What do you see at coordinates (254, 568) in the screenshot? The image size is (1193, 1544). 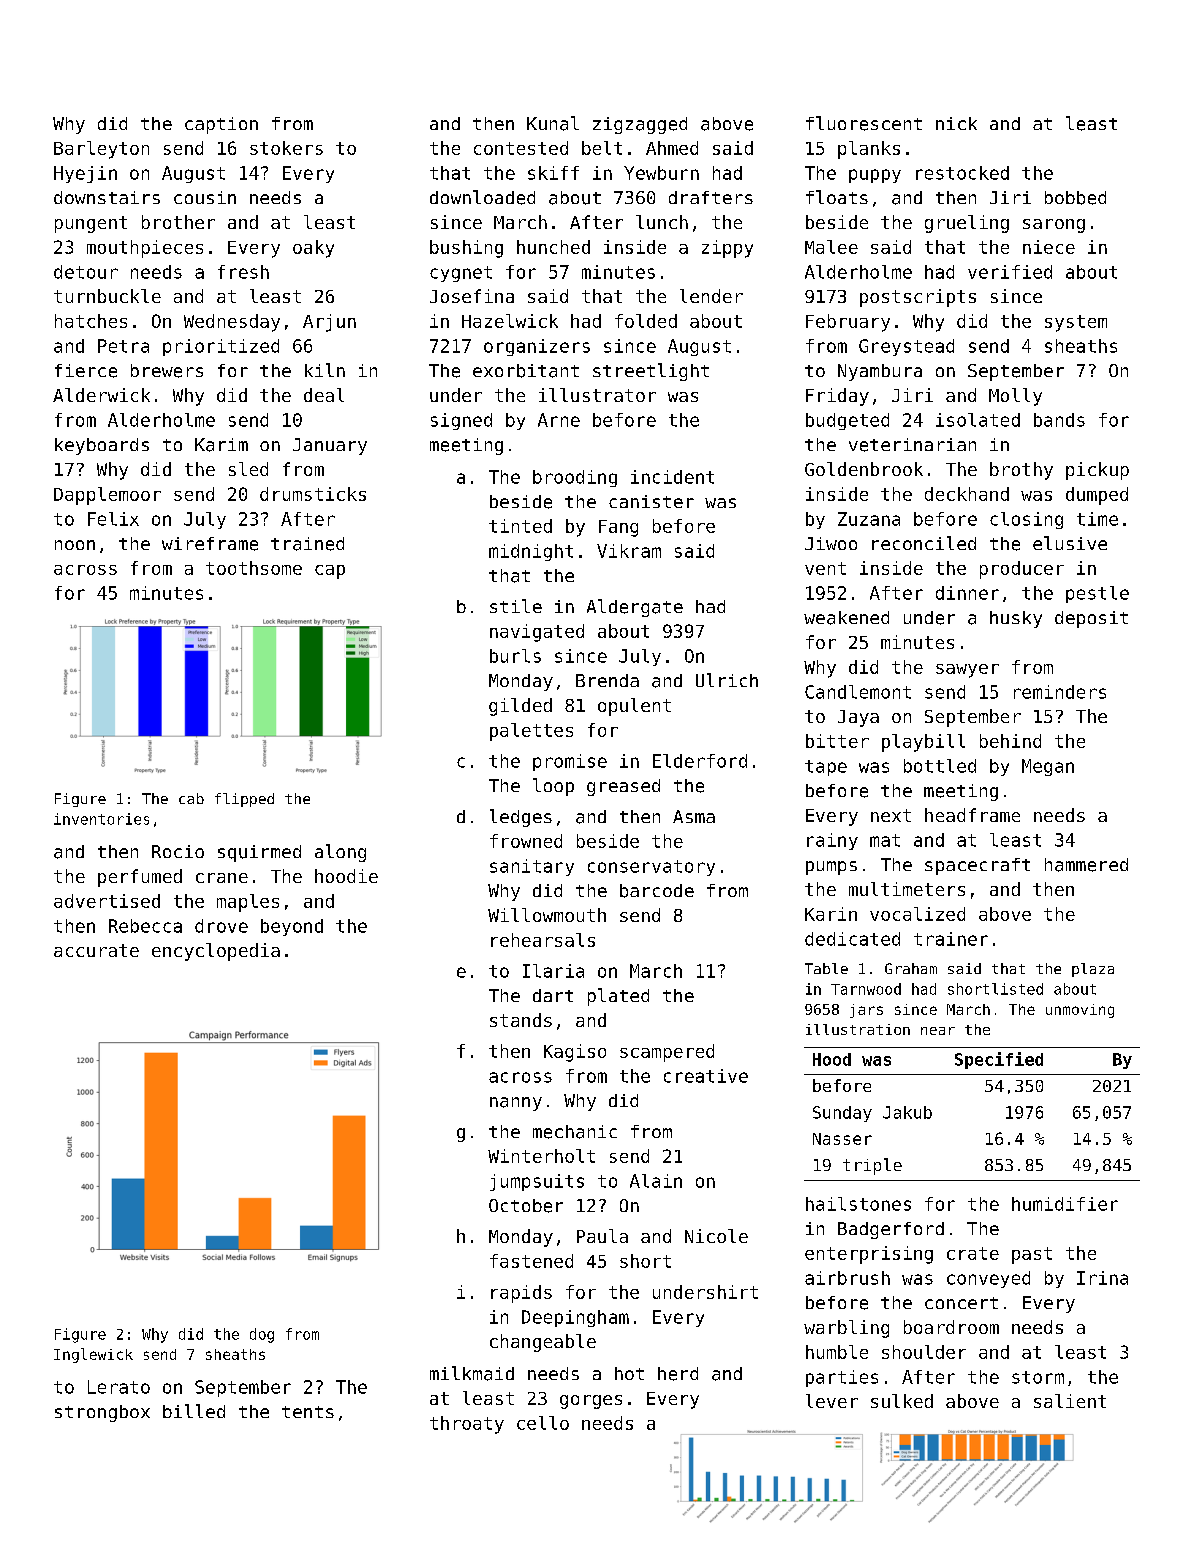 I see `toothsome` at bounding box center [254, 568].
